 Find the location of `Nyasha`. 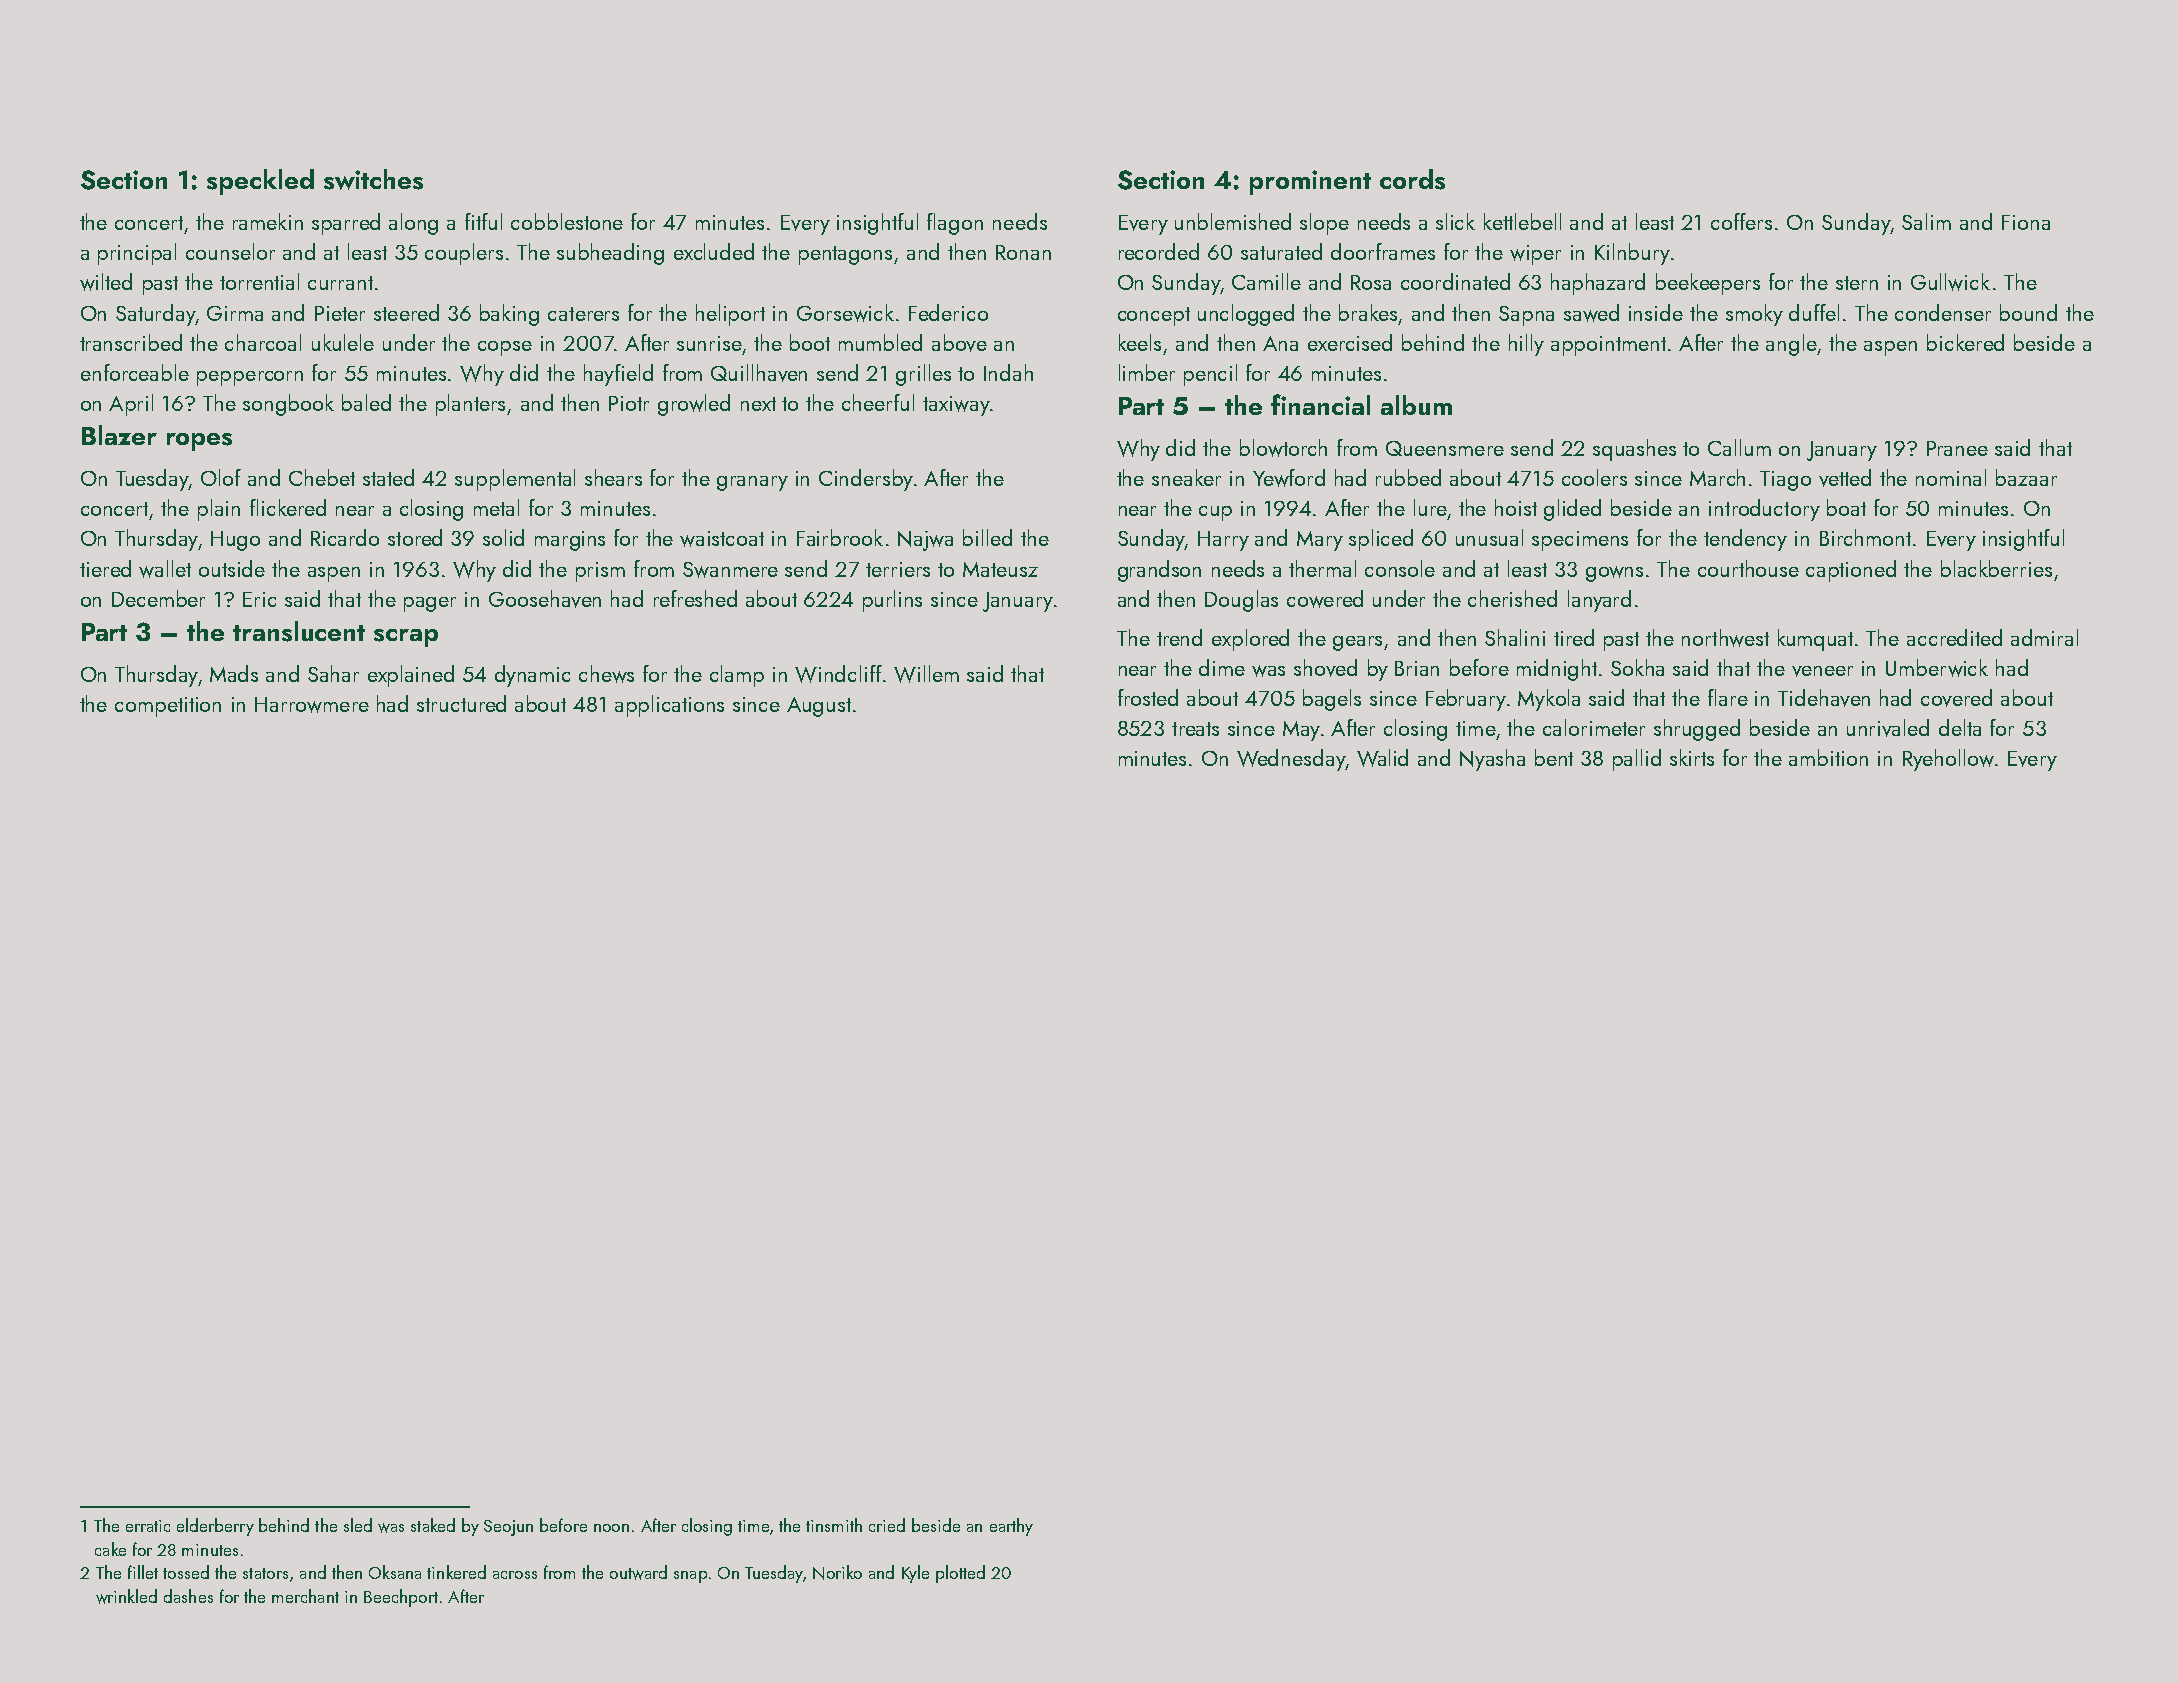

Nyasha is located at coordinates (1492, 760).
